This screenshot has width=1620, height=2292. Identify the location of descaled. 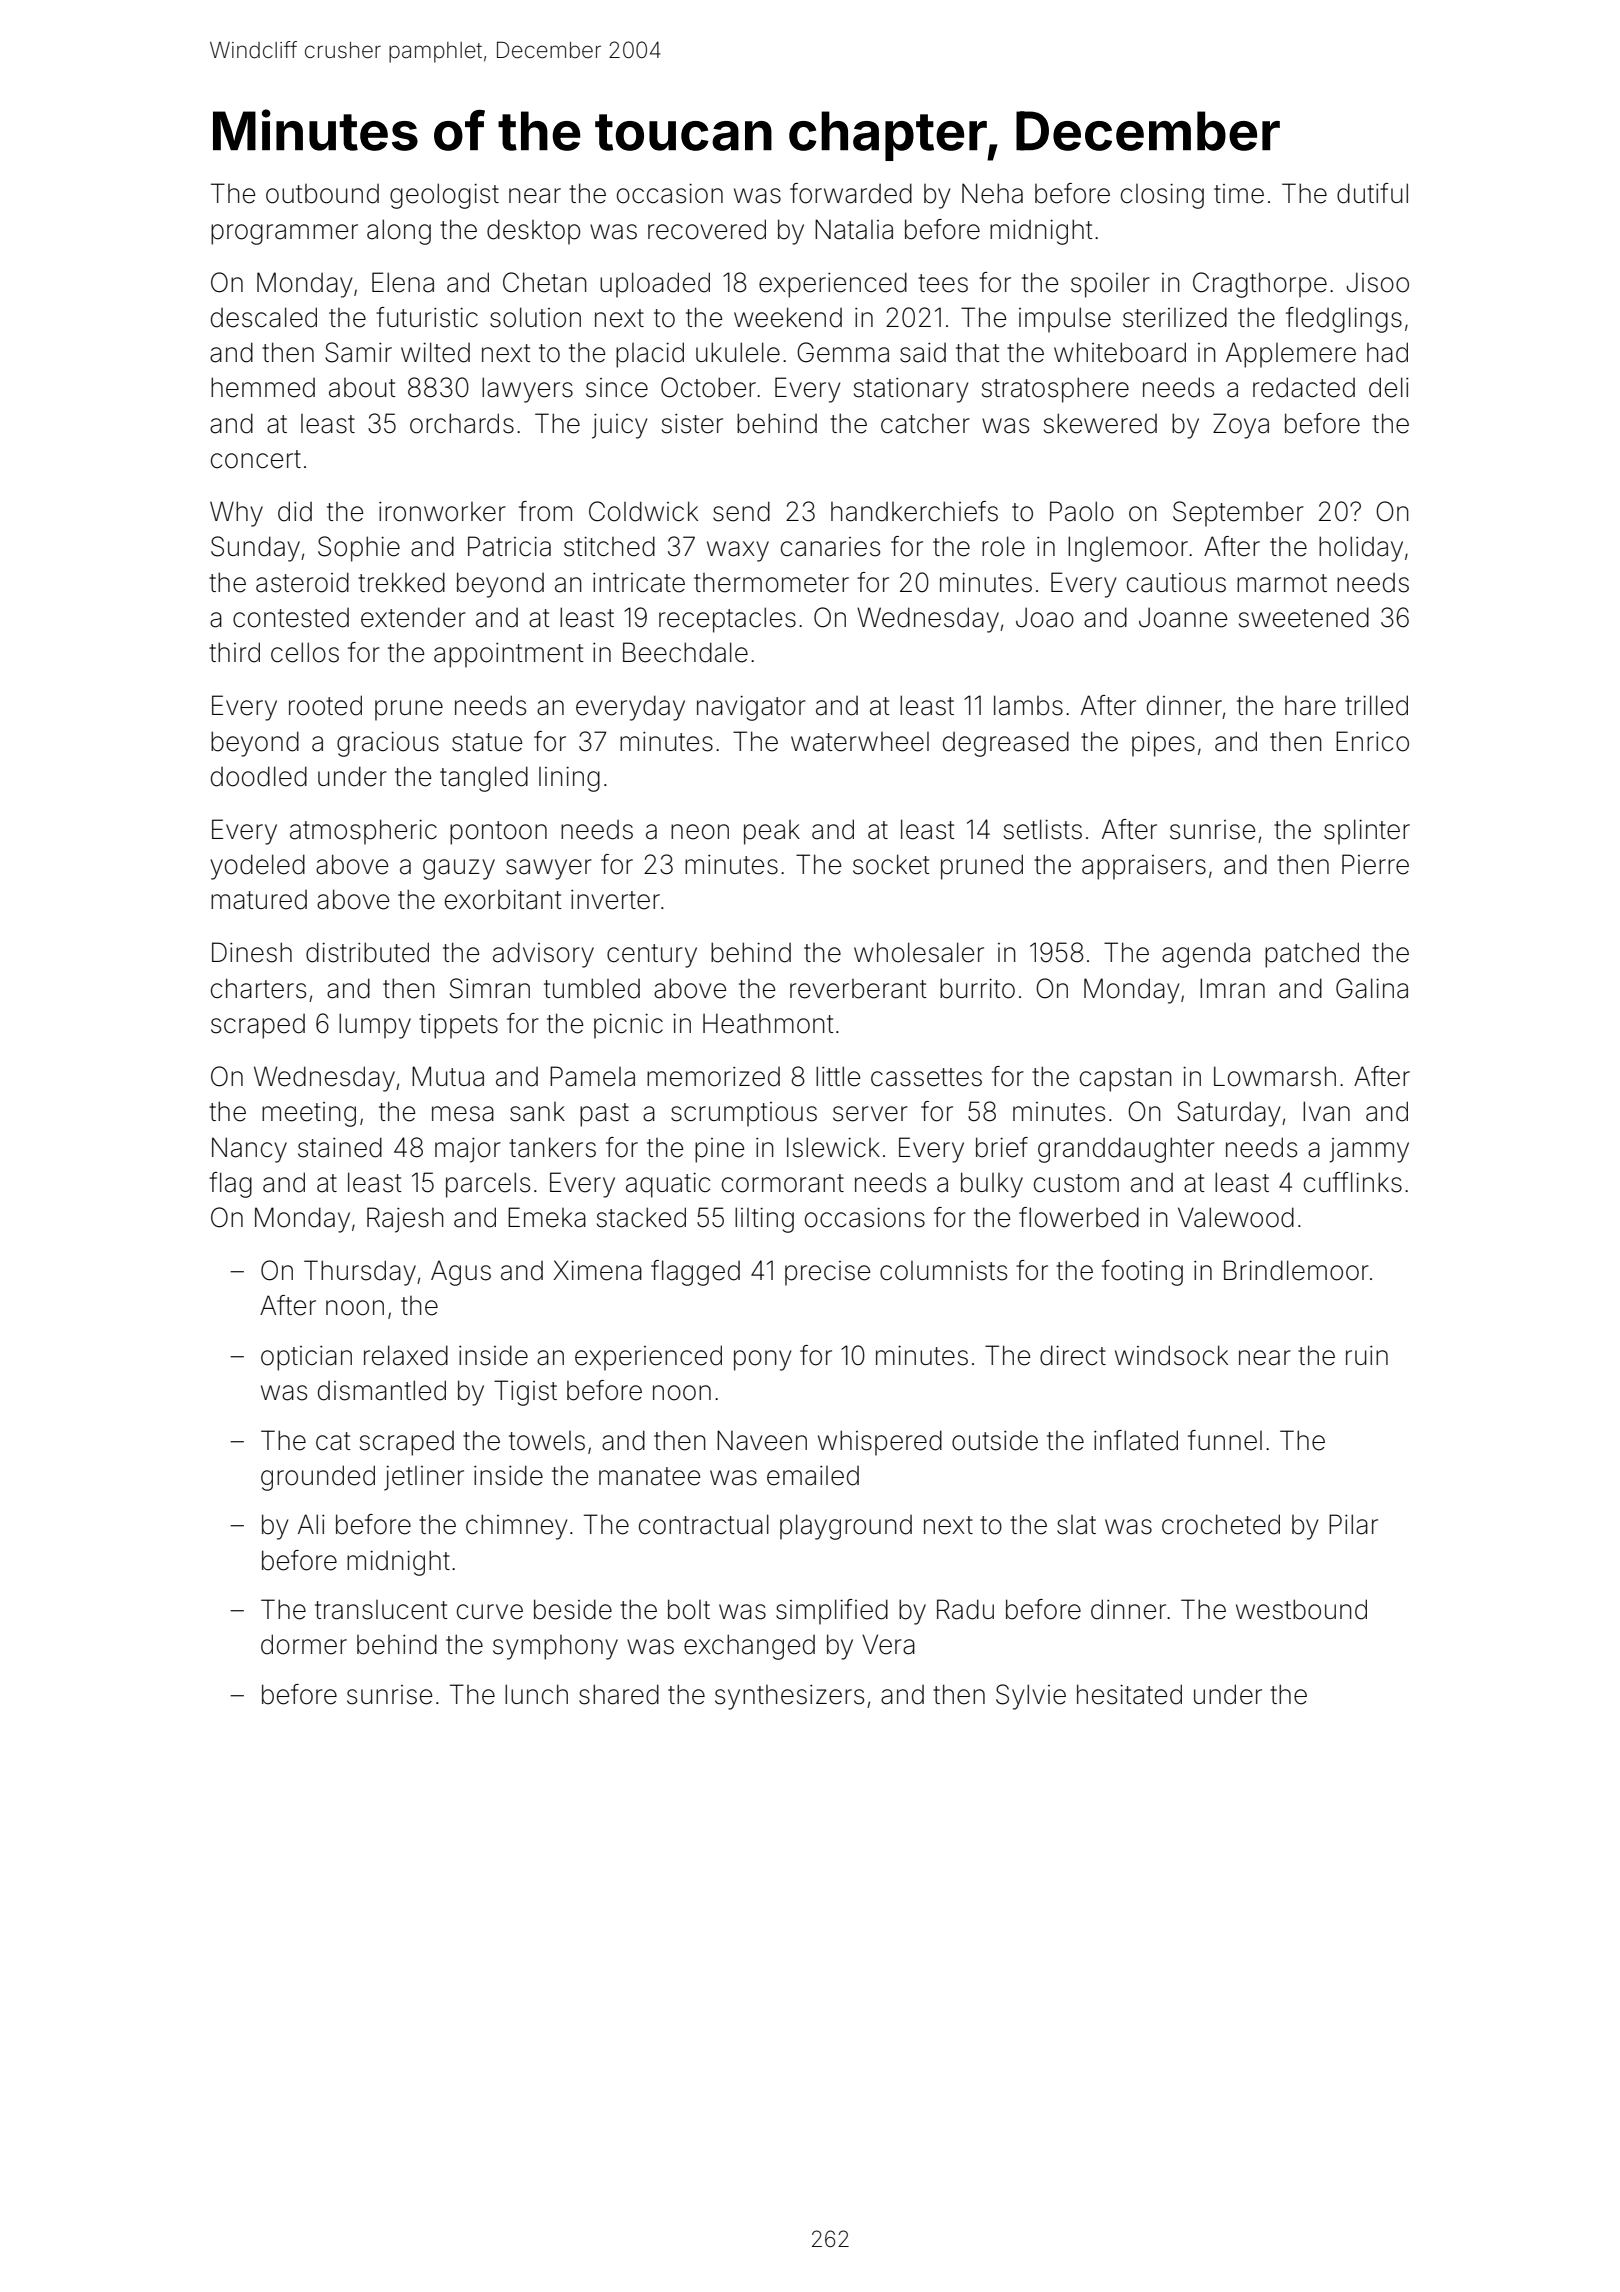
(264, 317).
